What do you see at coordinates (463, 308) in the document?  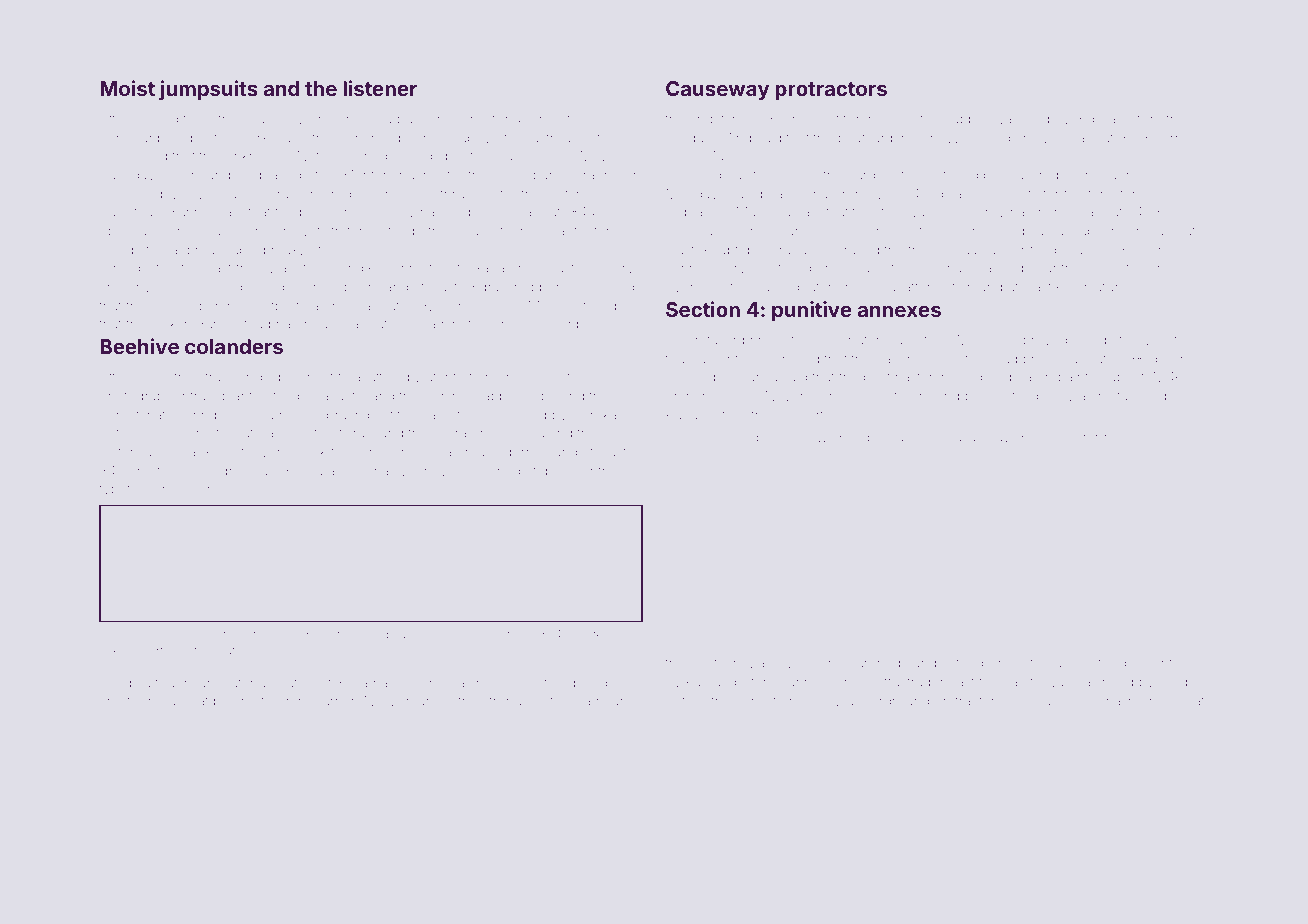 I see `purses` at bounding box center [463, 308].
